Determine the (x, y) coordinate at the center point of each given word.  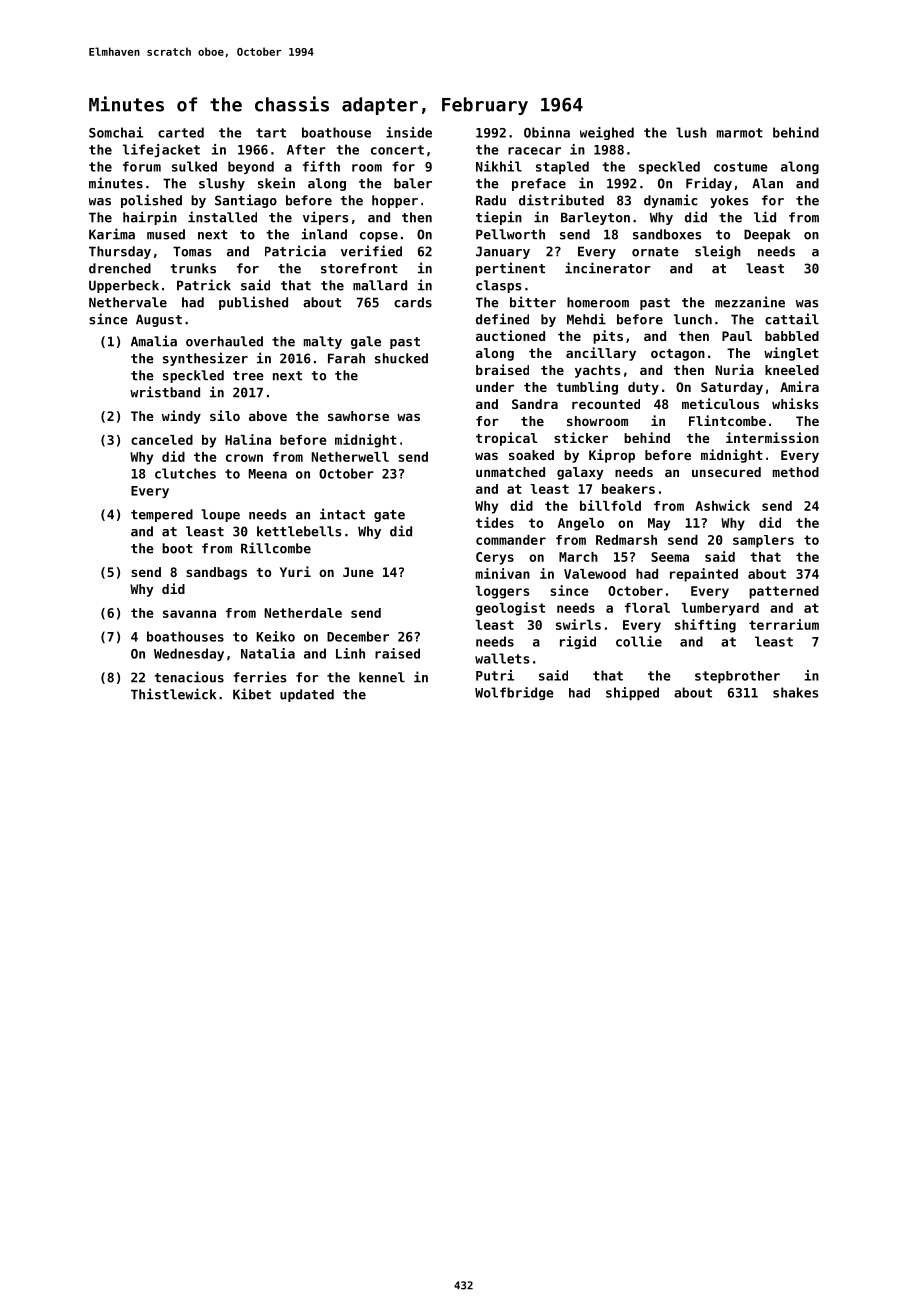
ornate (655, 252)
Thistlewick (173, 694)
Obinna (547, 132)
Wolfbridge (514, 693)
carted (181, 132)
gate (389, 516)
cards (413, 302)
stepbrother (737, 677)
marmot (740, 133)
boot (177, 548)
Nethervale (128, 302)
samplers (763, 541)
